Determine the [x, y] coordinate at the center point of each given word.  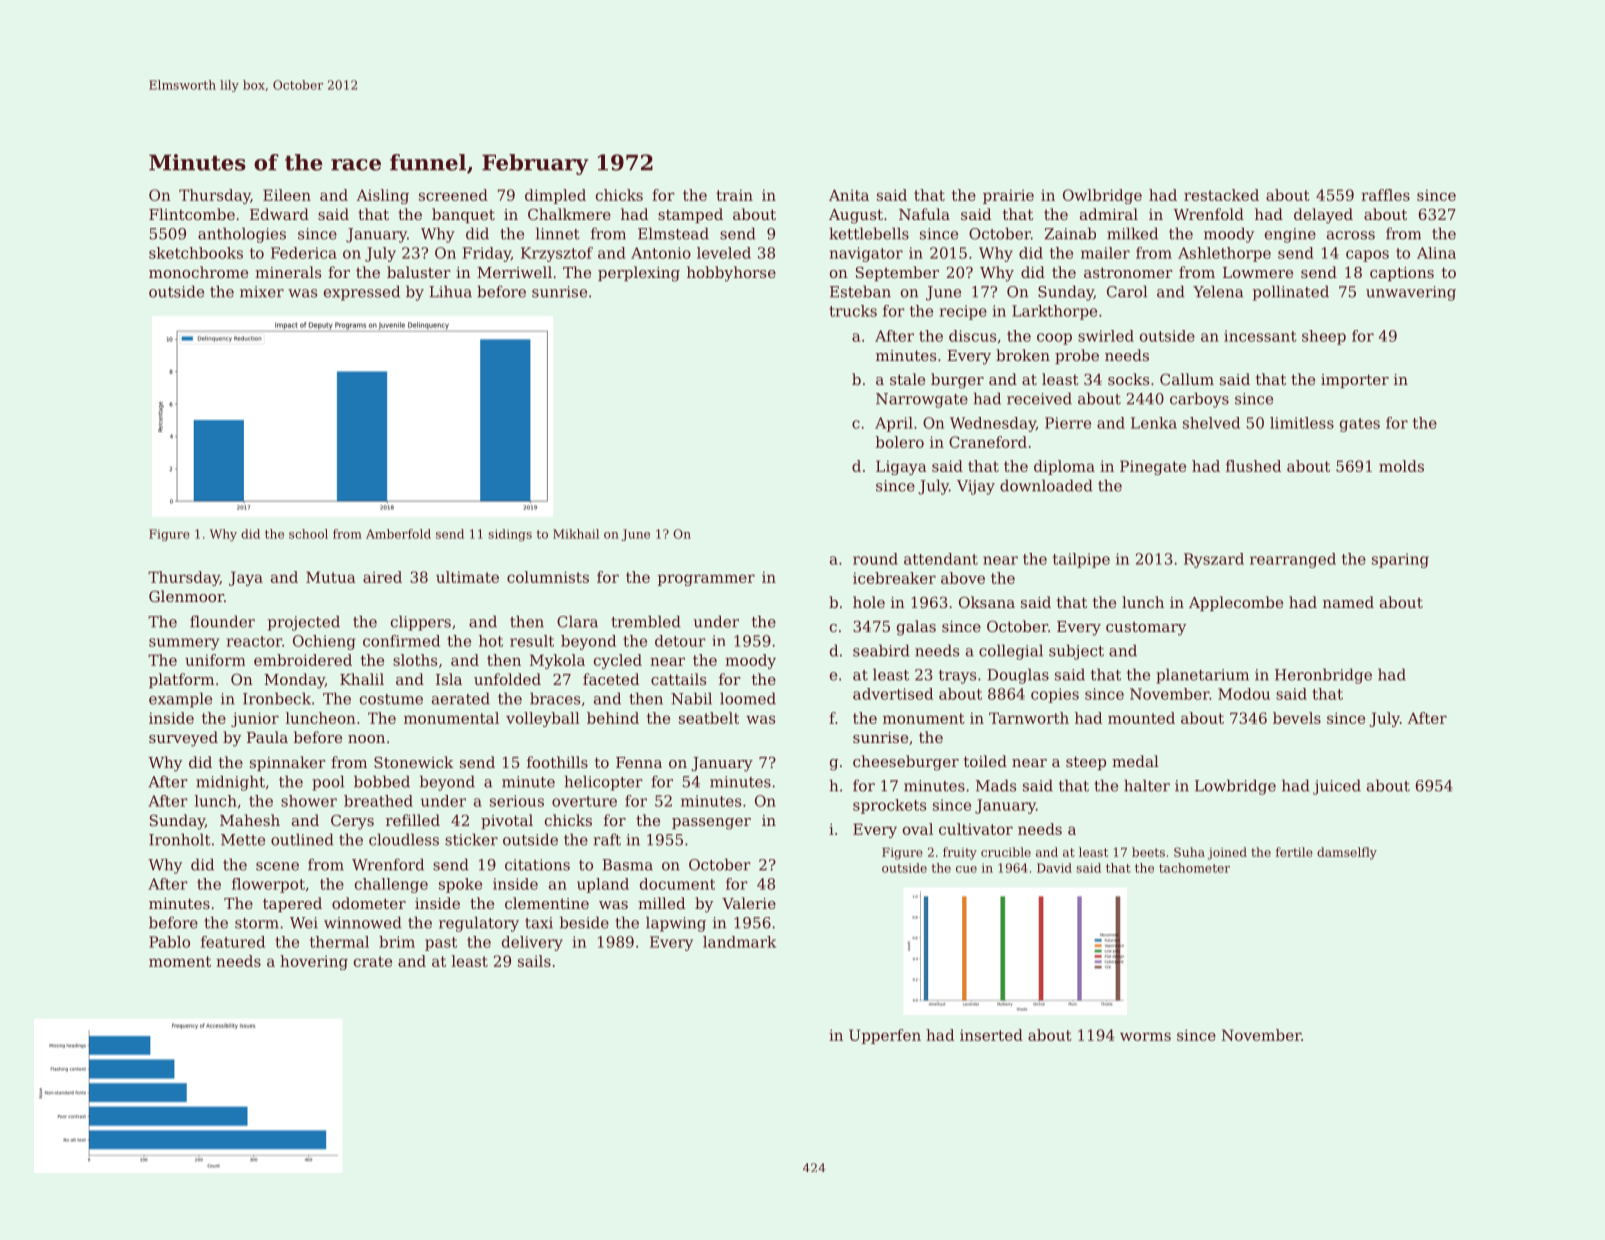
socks [1128, 379]
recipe [963, 312]
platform [181, 680]
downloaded [1046, 485]
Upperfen [885, 1036]
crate [373, 961]
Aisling [382, 196]
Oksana [987, 602]
